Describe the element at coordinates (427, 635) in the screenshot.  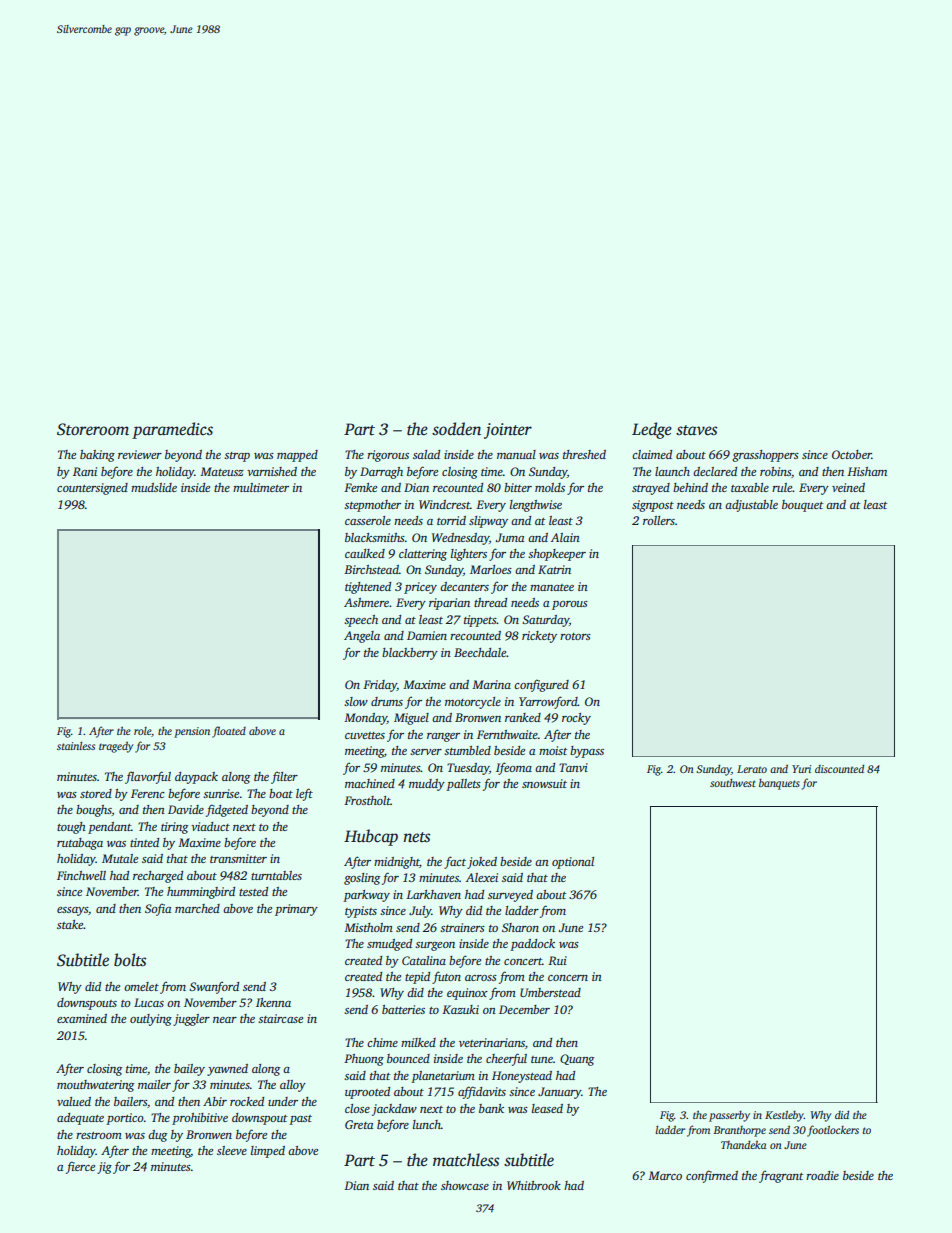
I see `Damien` at that location.
